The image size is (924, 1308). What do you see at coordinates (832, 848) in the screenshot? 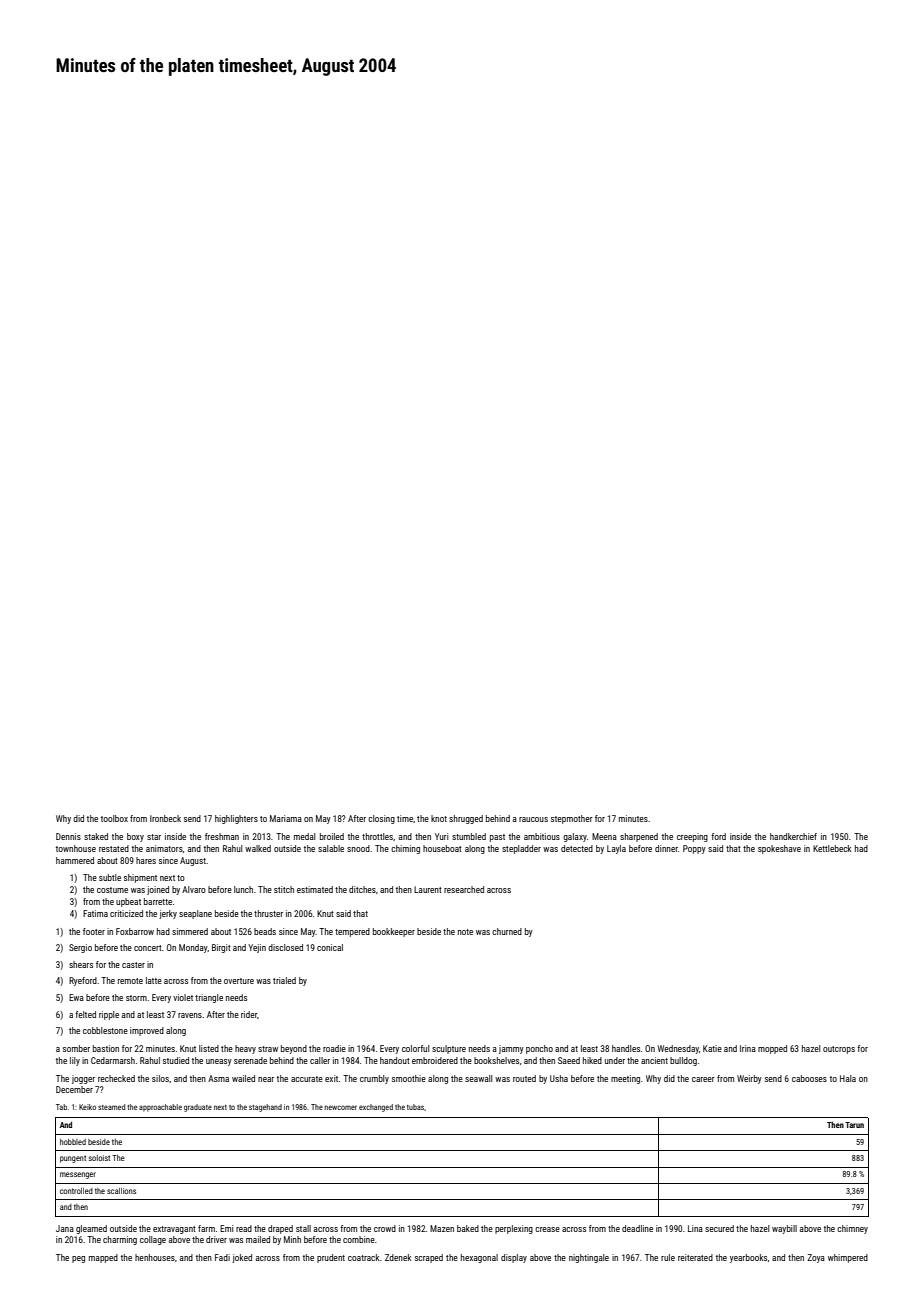
I see `Kettlebeck` at bounding box center [832, 848].
